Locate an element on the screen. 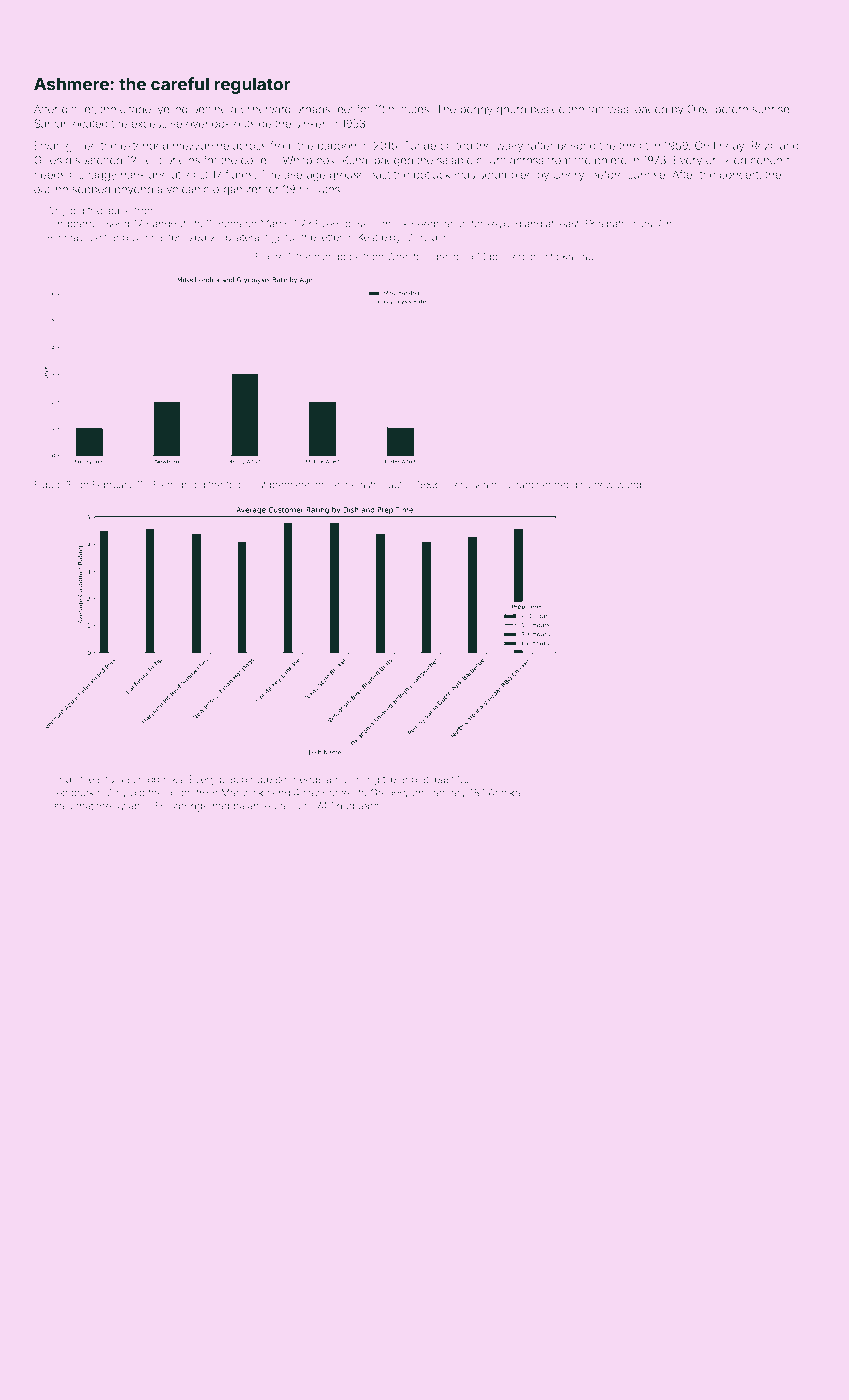 Image resolution: width=849 pixels, height=1400 pixels. broadsheet is located at coordinates (324, 109).
